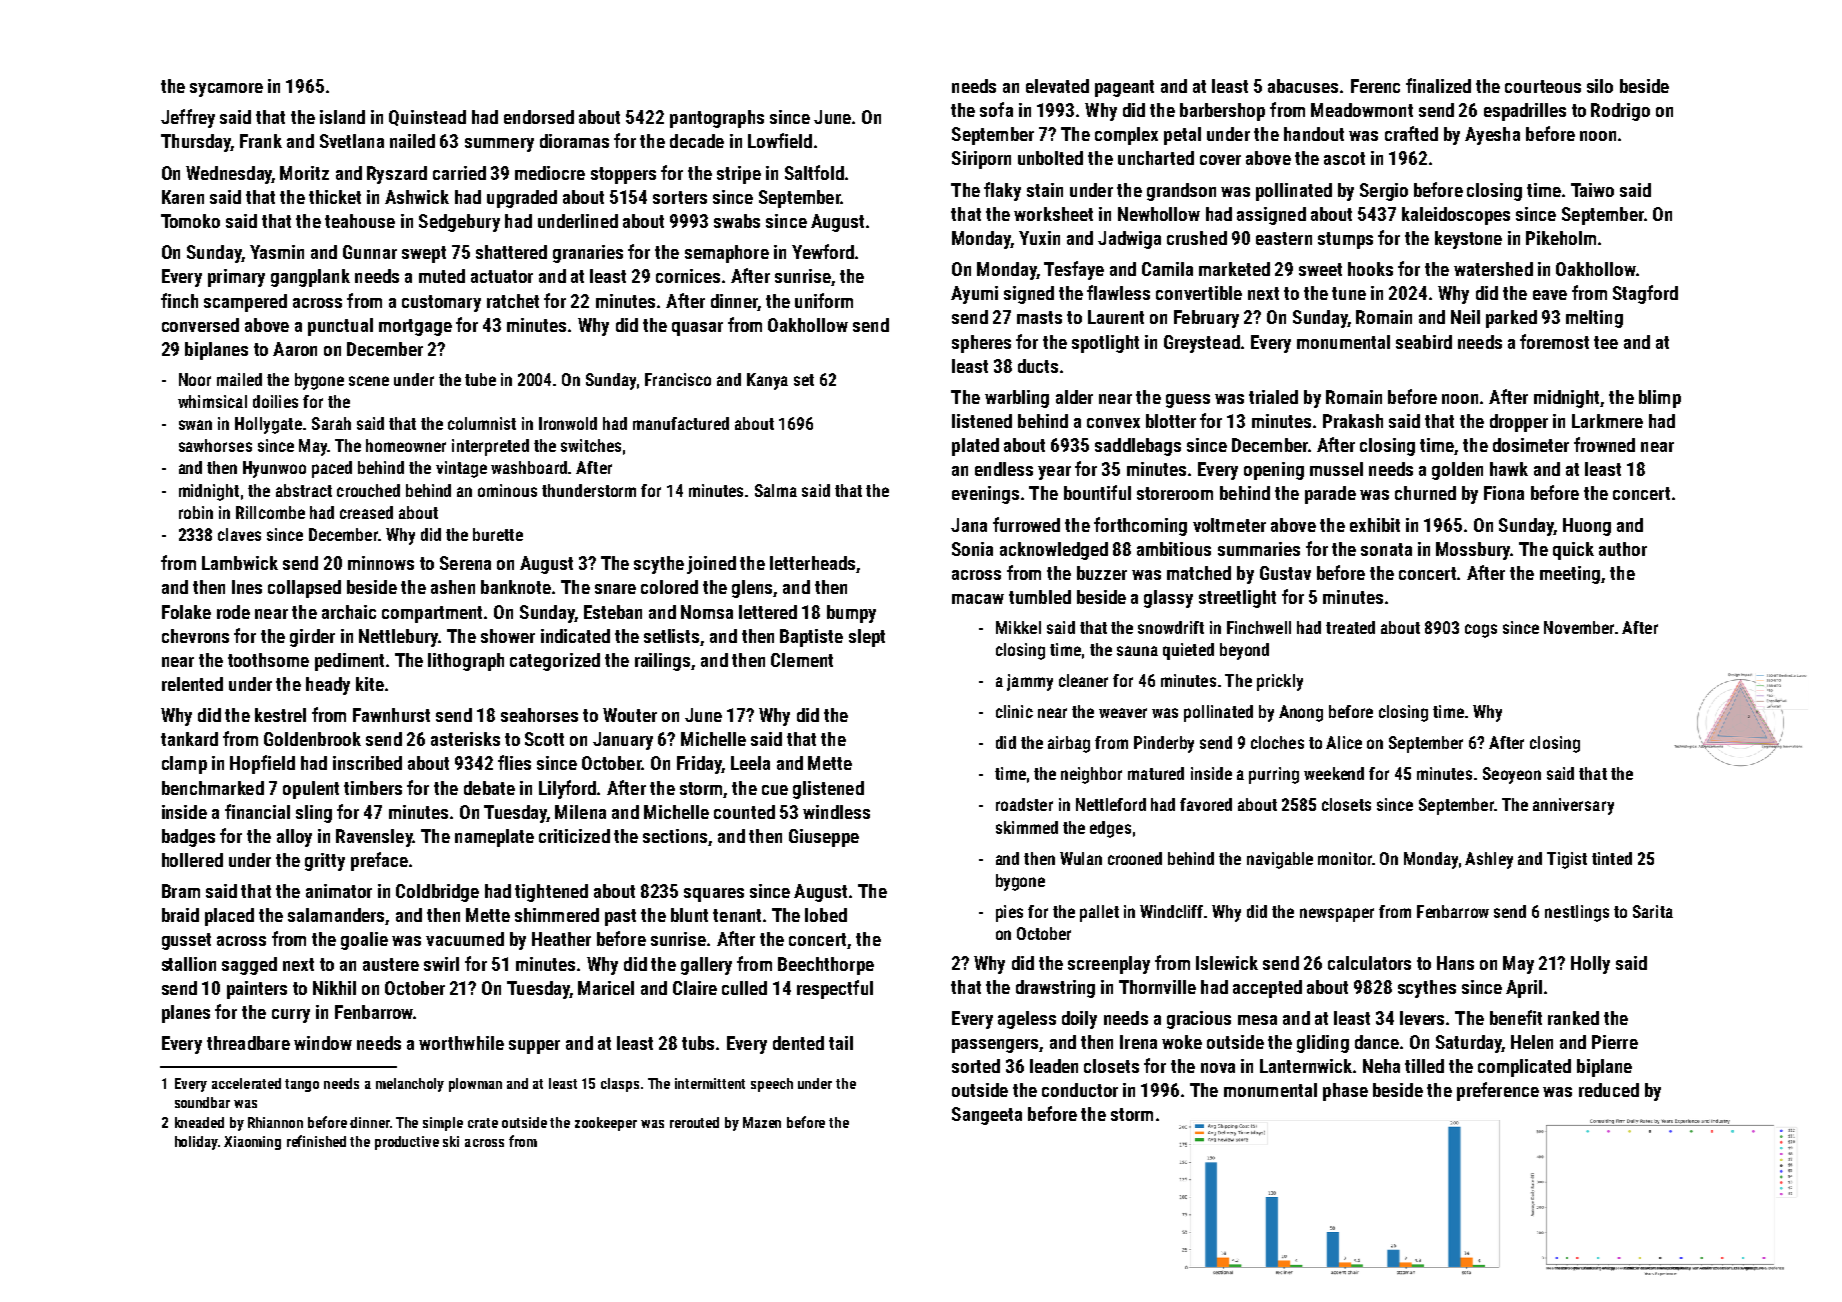  I want to click on endorsed, so click(539, 117).
